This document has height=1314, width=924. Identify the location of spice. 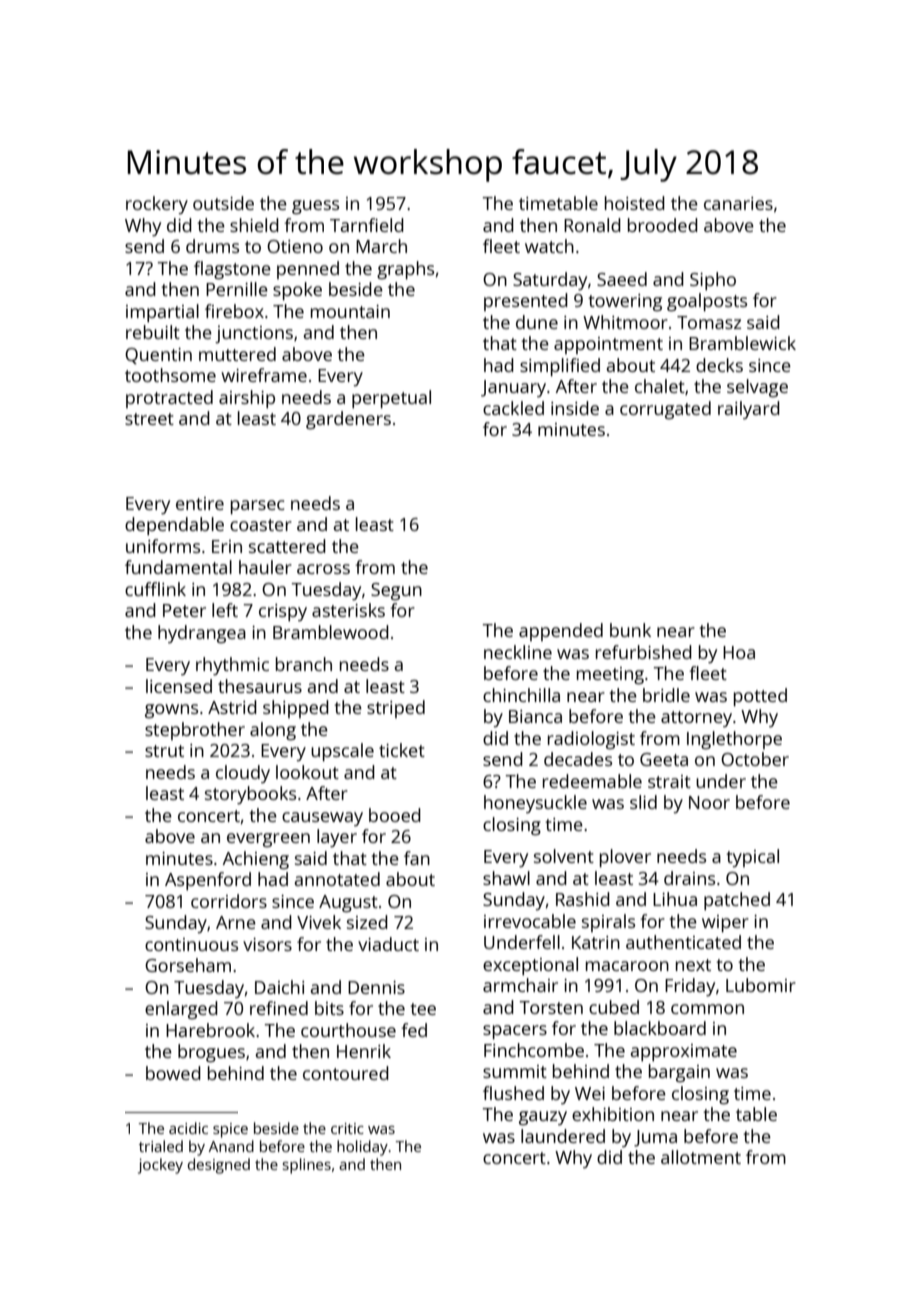
(230, 1130).
